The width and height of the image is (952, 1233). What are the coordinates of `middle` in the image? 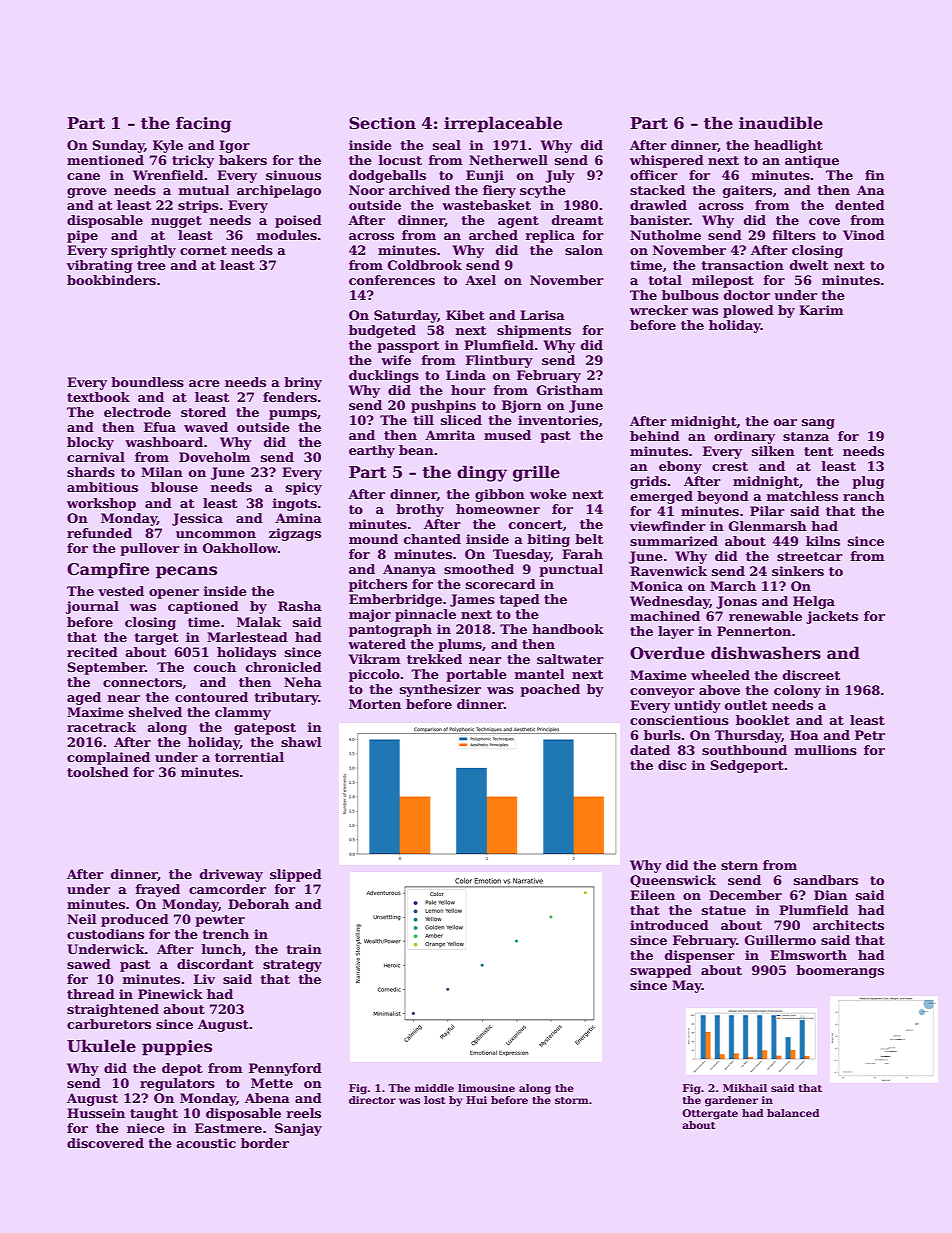 It's located at (434, 1088).
